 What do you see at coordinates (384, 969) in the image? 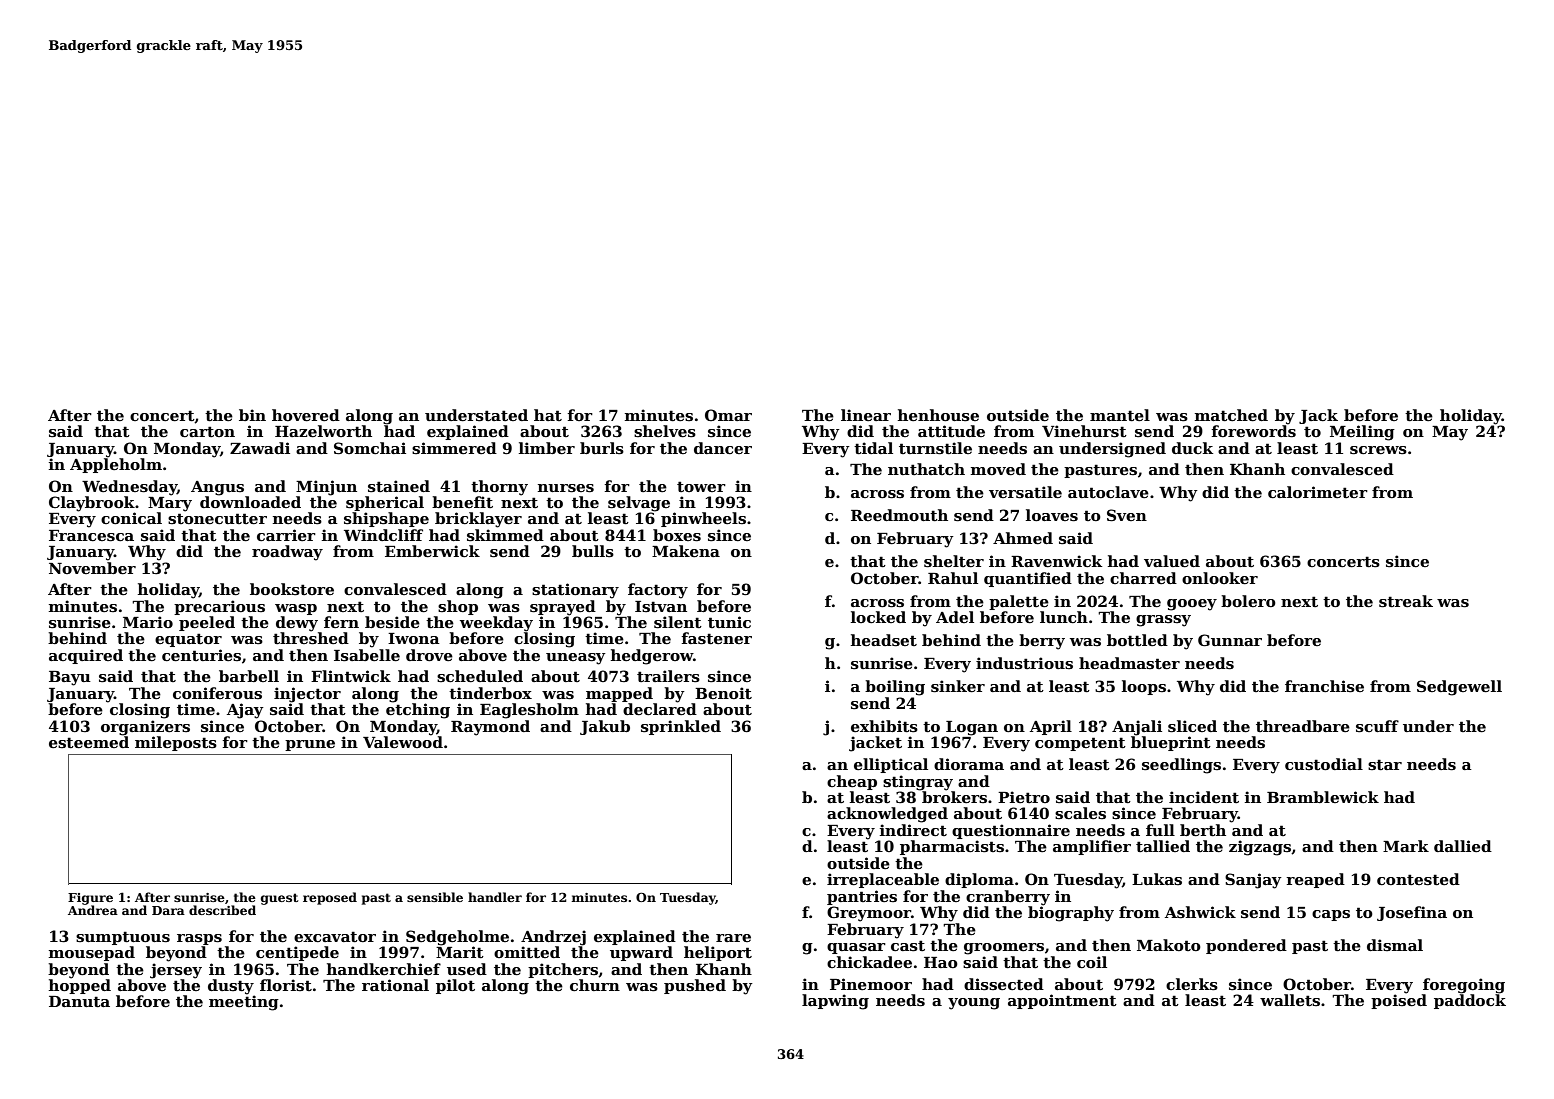
I see `handkerchief` at bounding box center [384, 969].
